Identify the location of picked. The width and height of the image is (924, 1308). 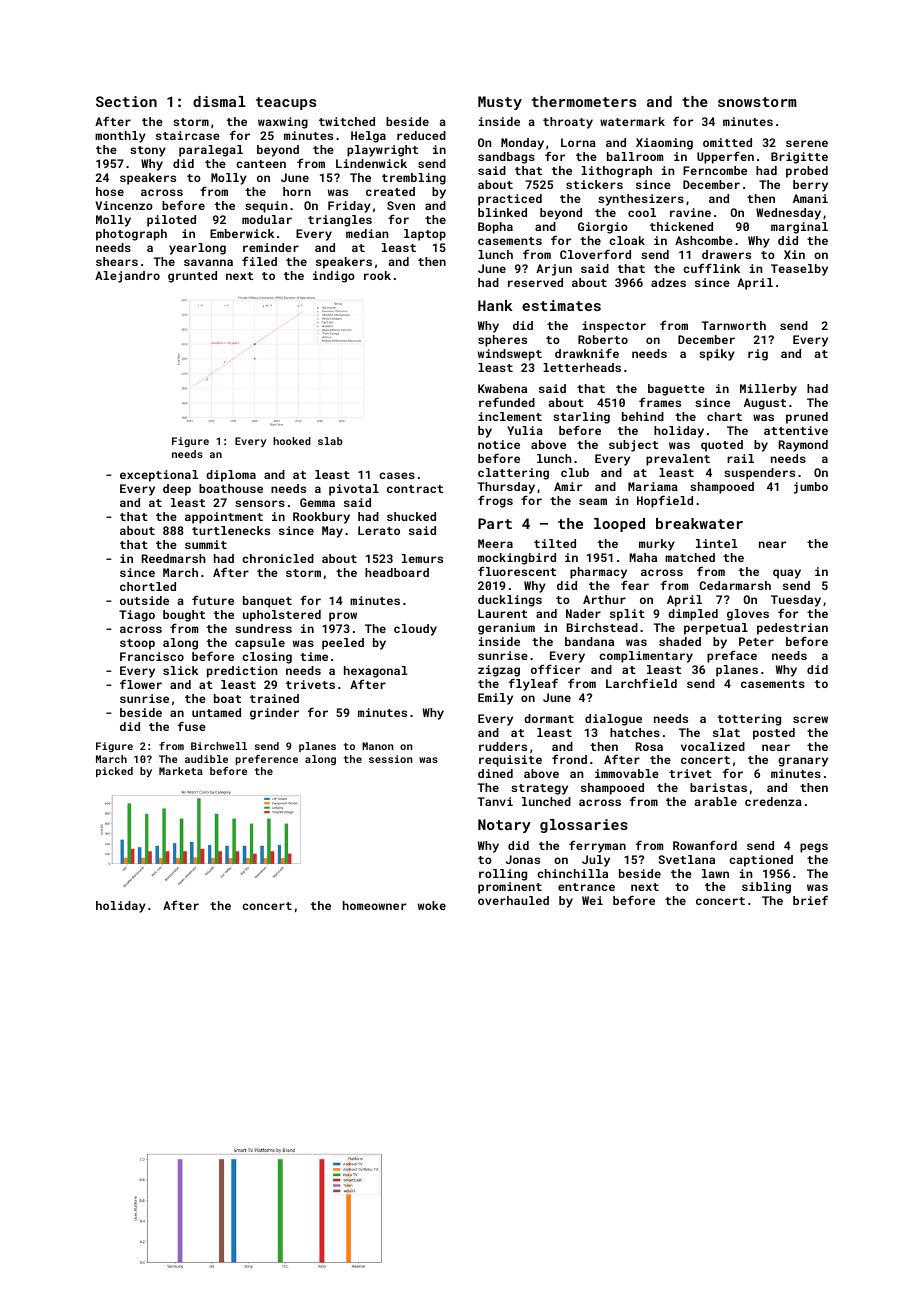
(114, 772).
